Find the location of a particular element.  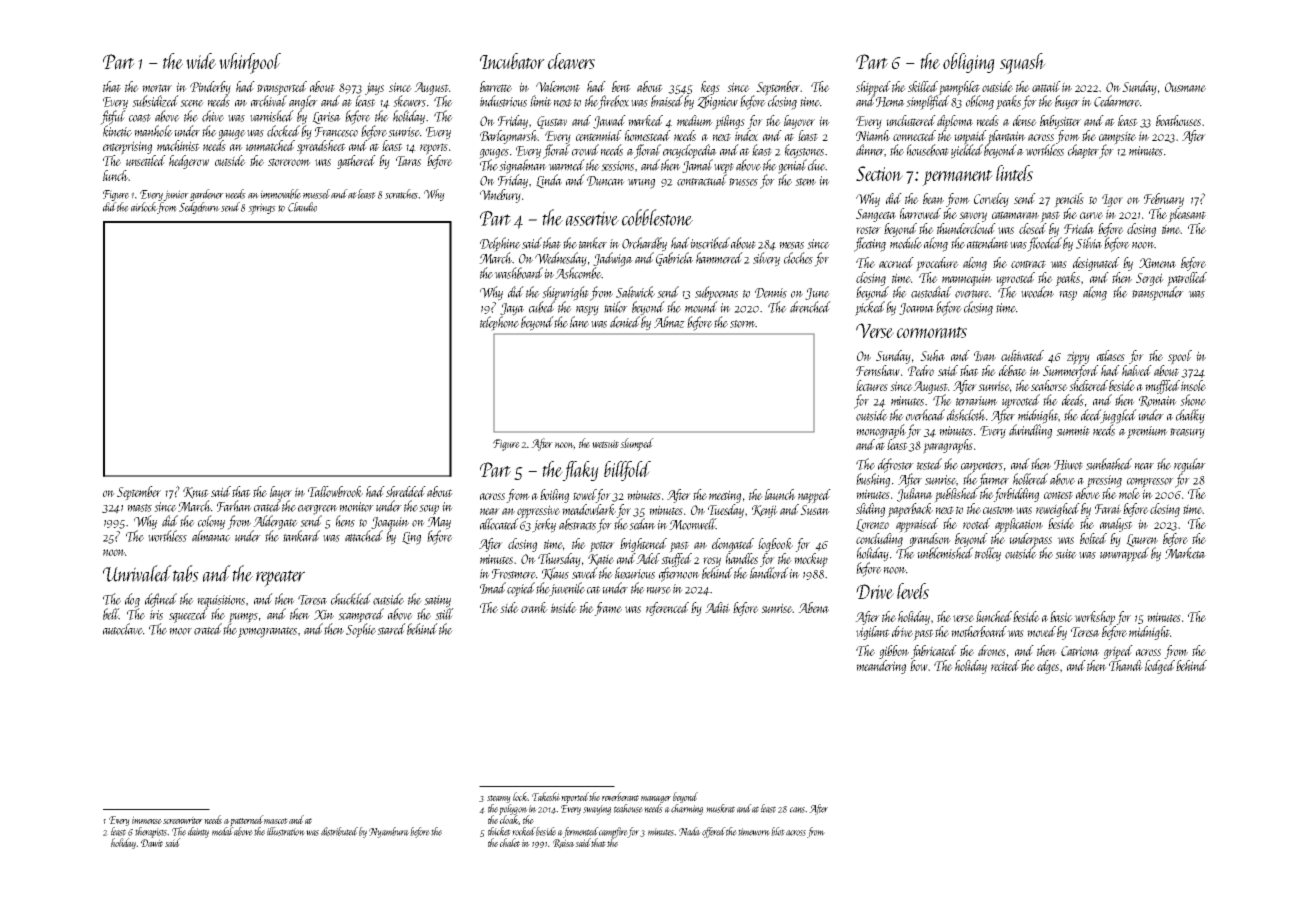

Incubator is located at coordinates (512, 61).
